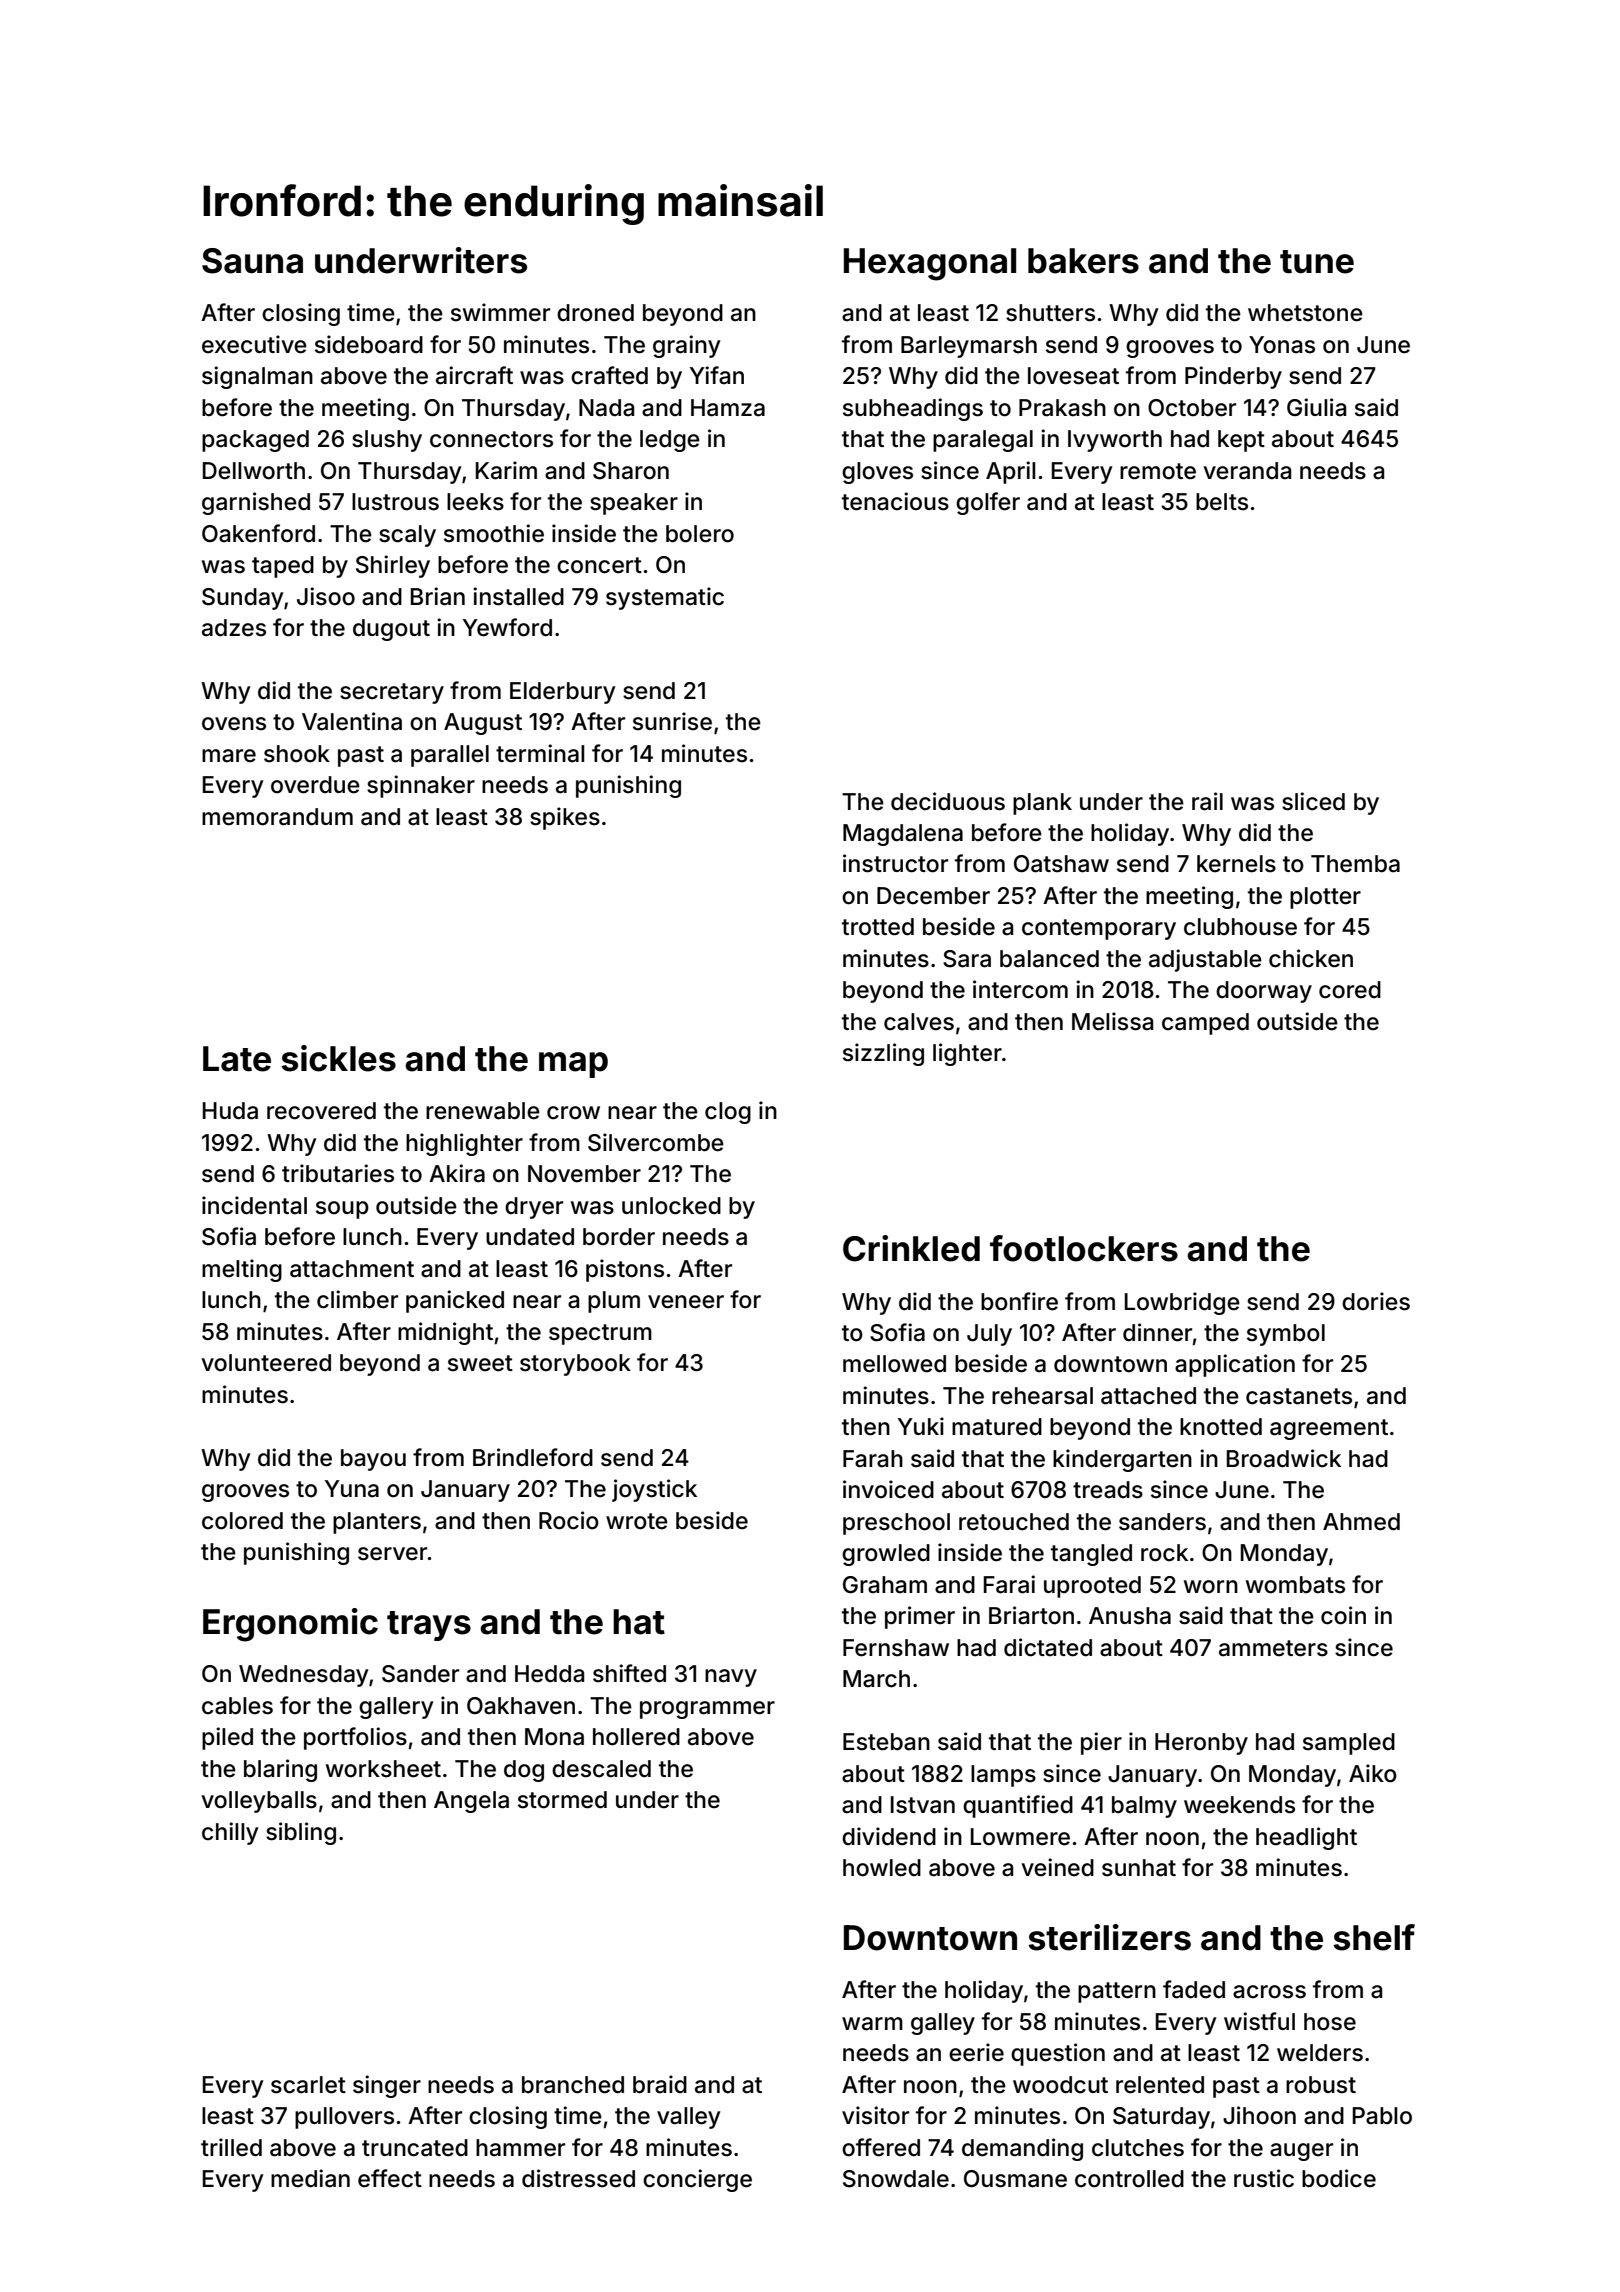 This document has height=2292, width=1620. What do you see at coordinates (1273, 1648) in the document?
I see `ammeters` at bounding box center [1273, 1648].
